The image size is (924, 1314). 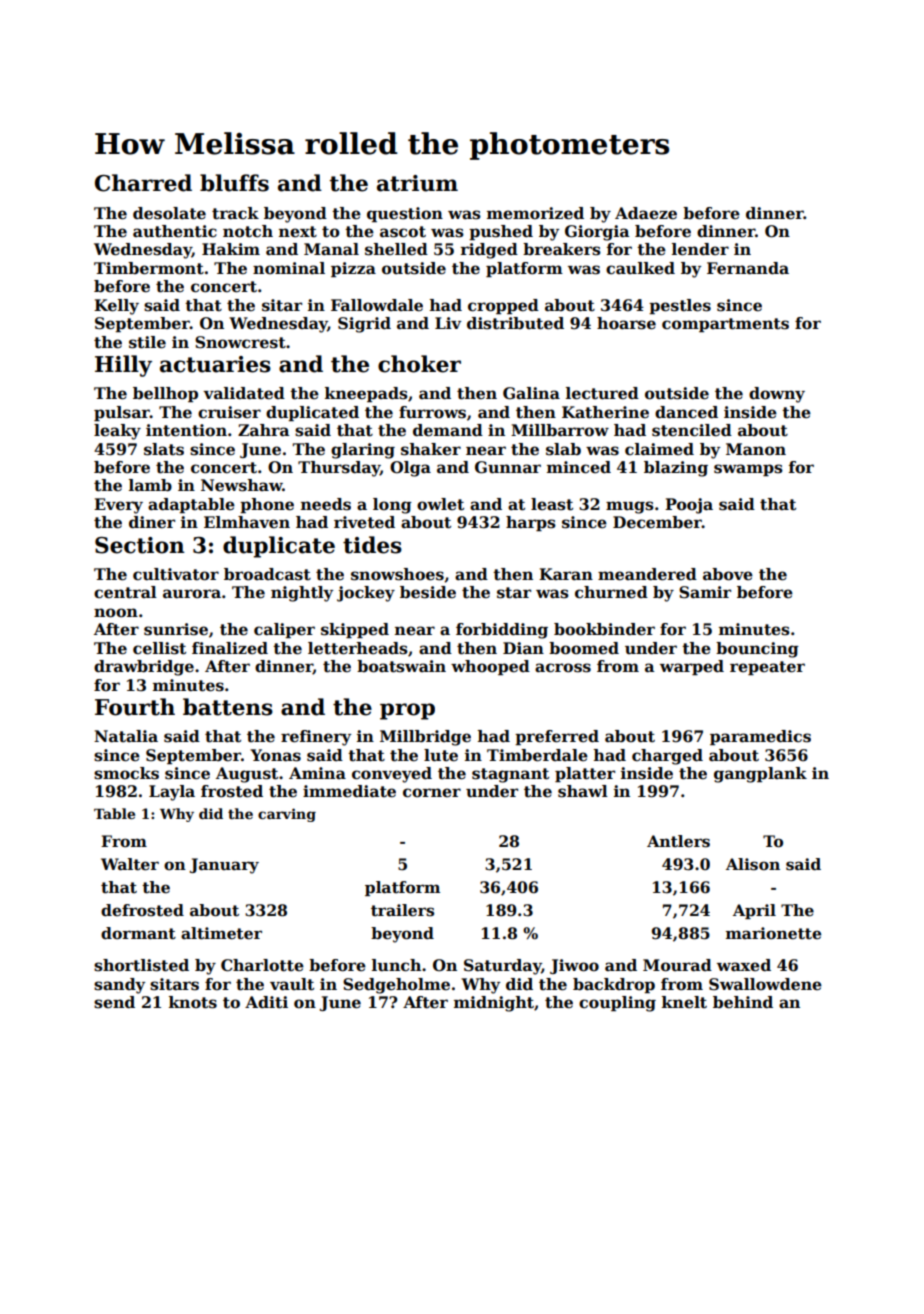 I want to click on nominal, so click(x=289, y=268).
